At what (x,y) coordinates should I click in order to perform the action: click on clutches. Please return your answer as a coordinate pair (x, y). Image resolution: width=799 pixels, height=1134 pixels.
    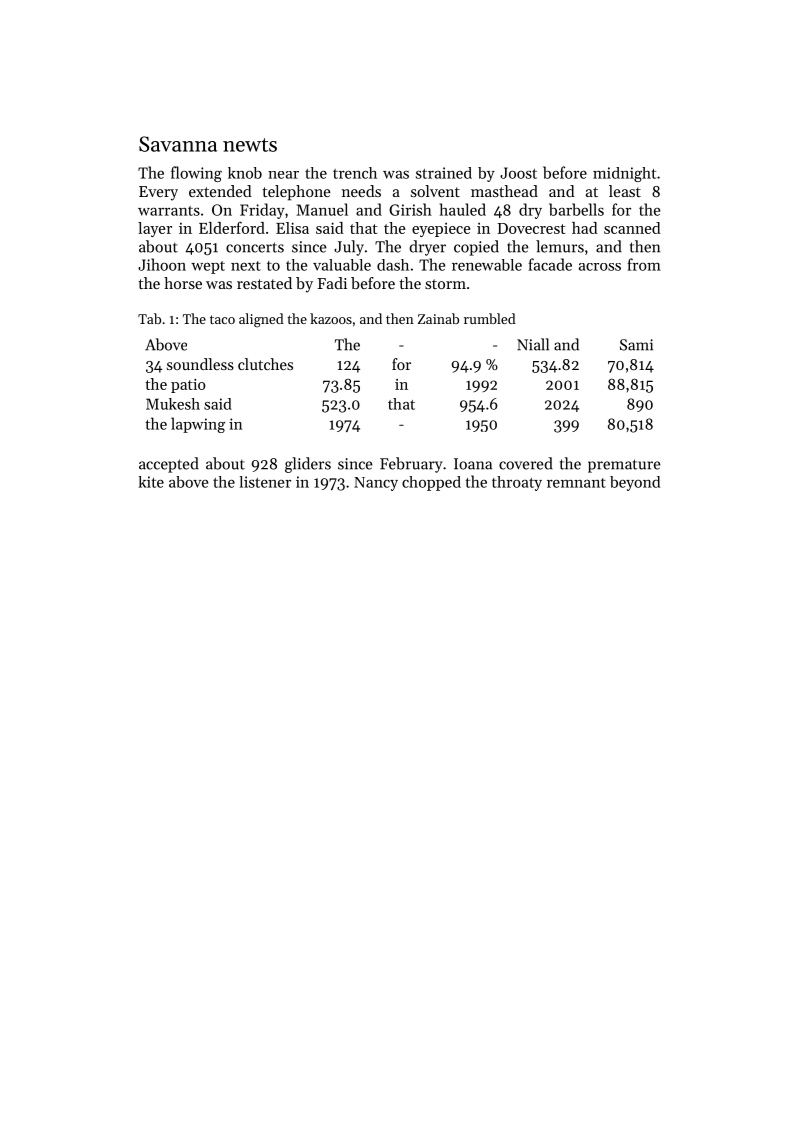
    Looking at the image, I should click on (265, 364).
